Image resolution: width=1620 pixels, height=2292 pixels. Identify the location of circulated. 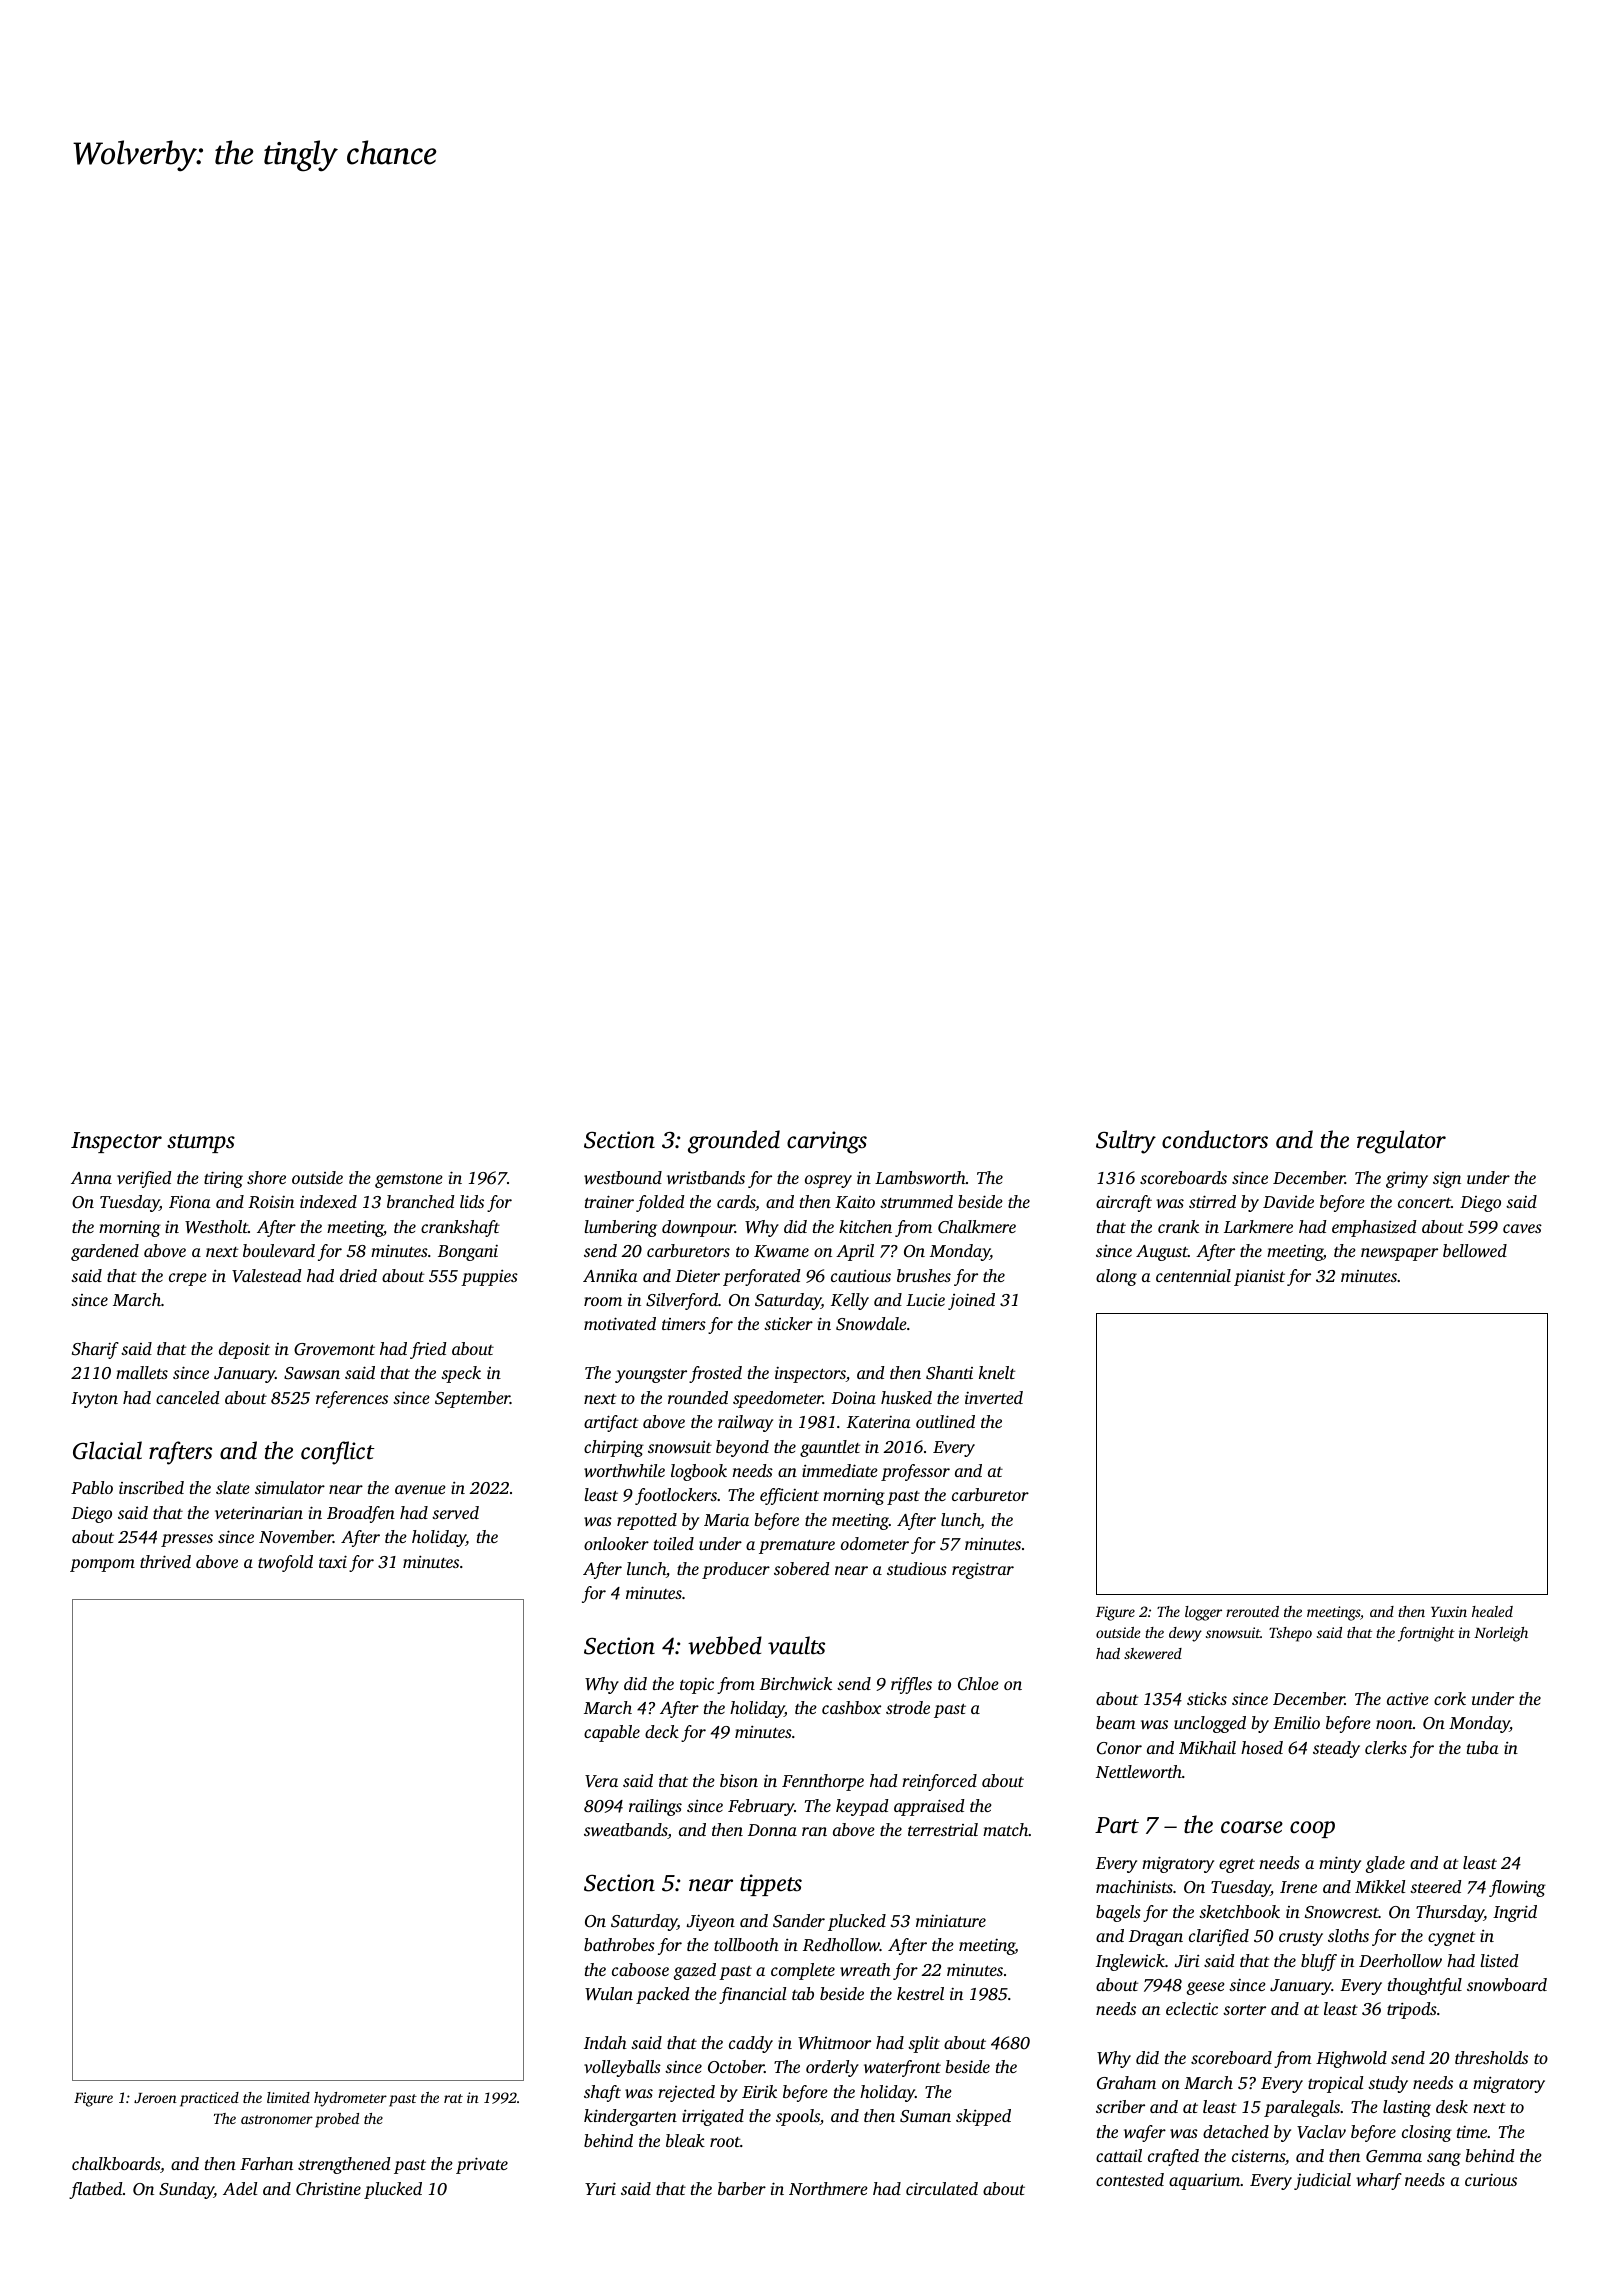
(942, 2188).
